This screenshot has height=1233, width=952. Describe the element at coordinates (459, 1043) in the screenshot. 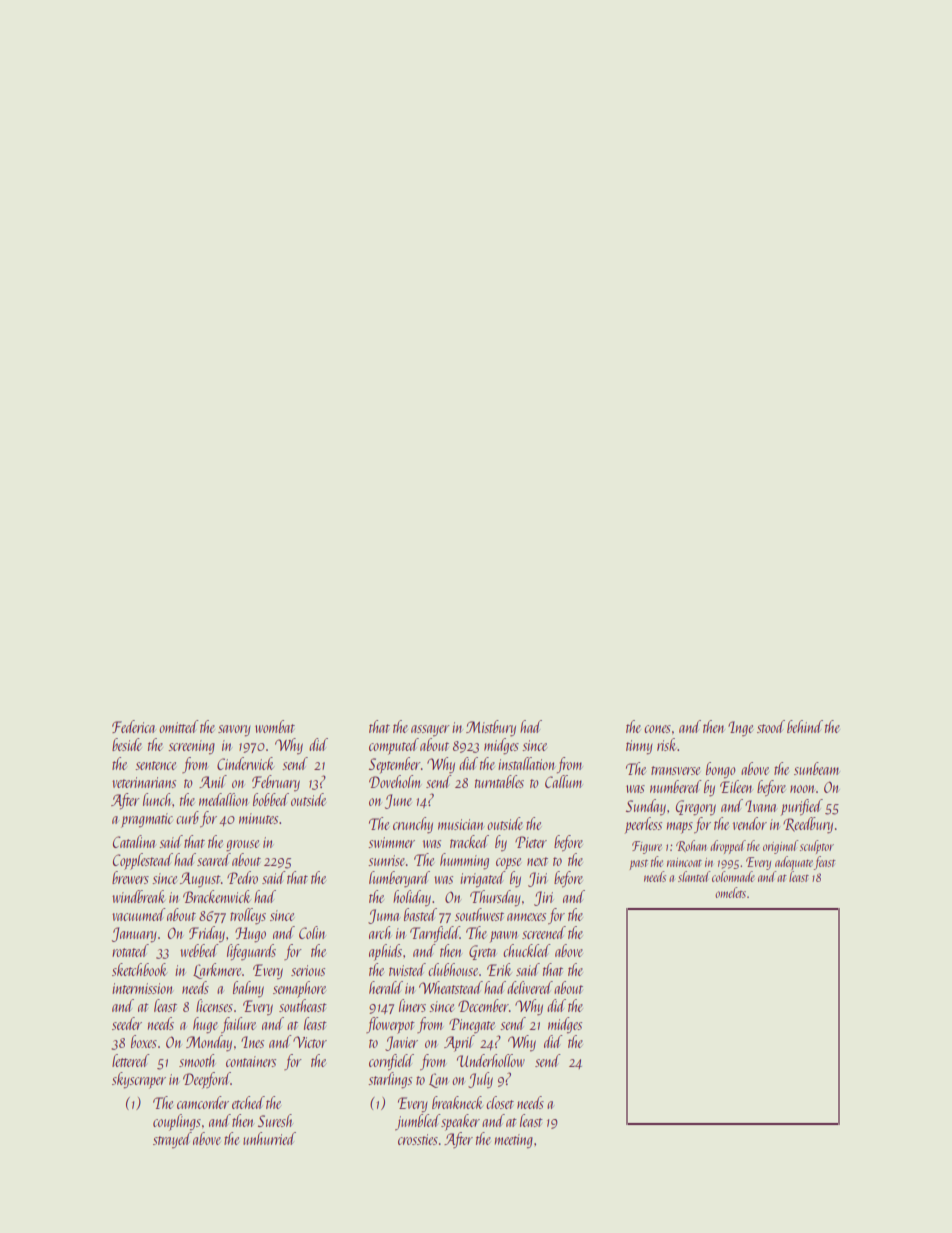

I see `April` at that location.
